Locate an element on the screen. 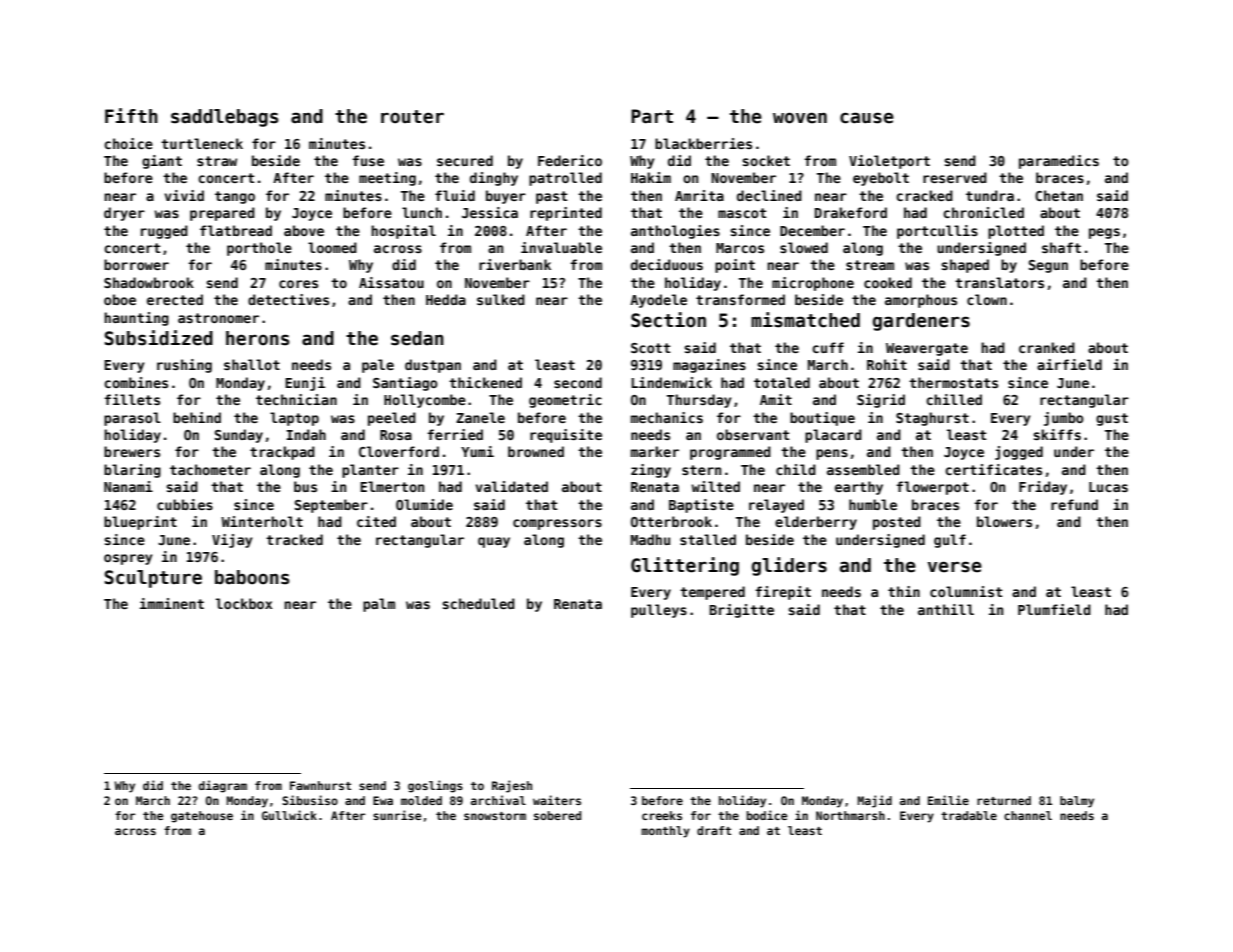  Hedda is located at coordinates (446, 299).
